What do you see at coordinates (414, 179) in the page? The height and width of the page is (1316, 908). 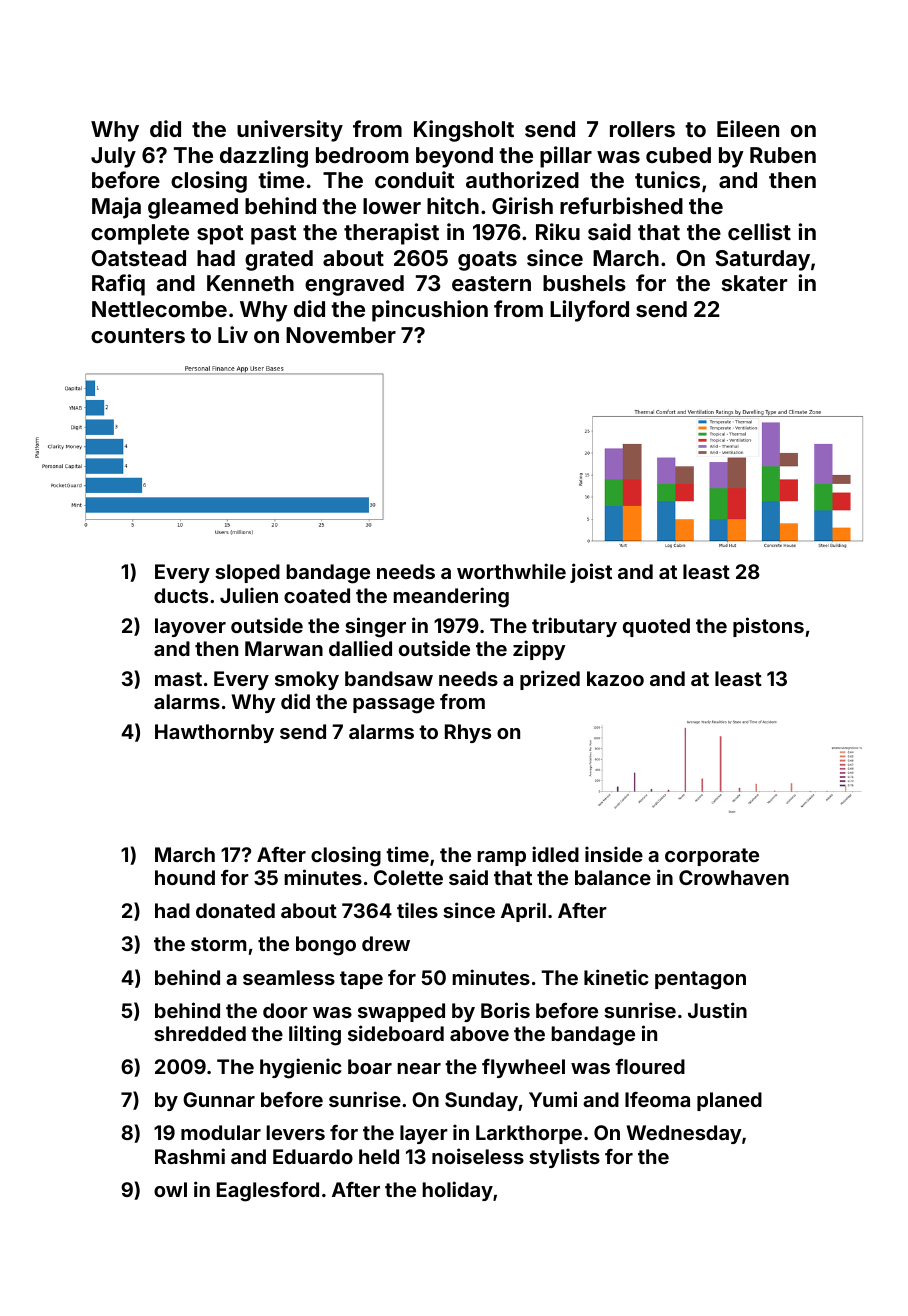 I see `conduit` at bounding box center [414, 179].
